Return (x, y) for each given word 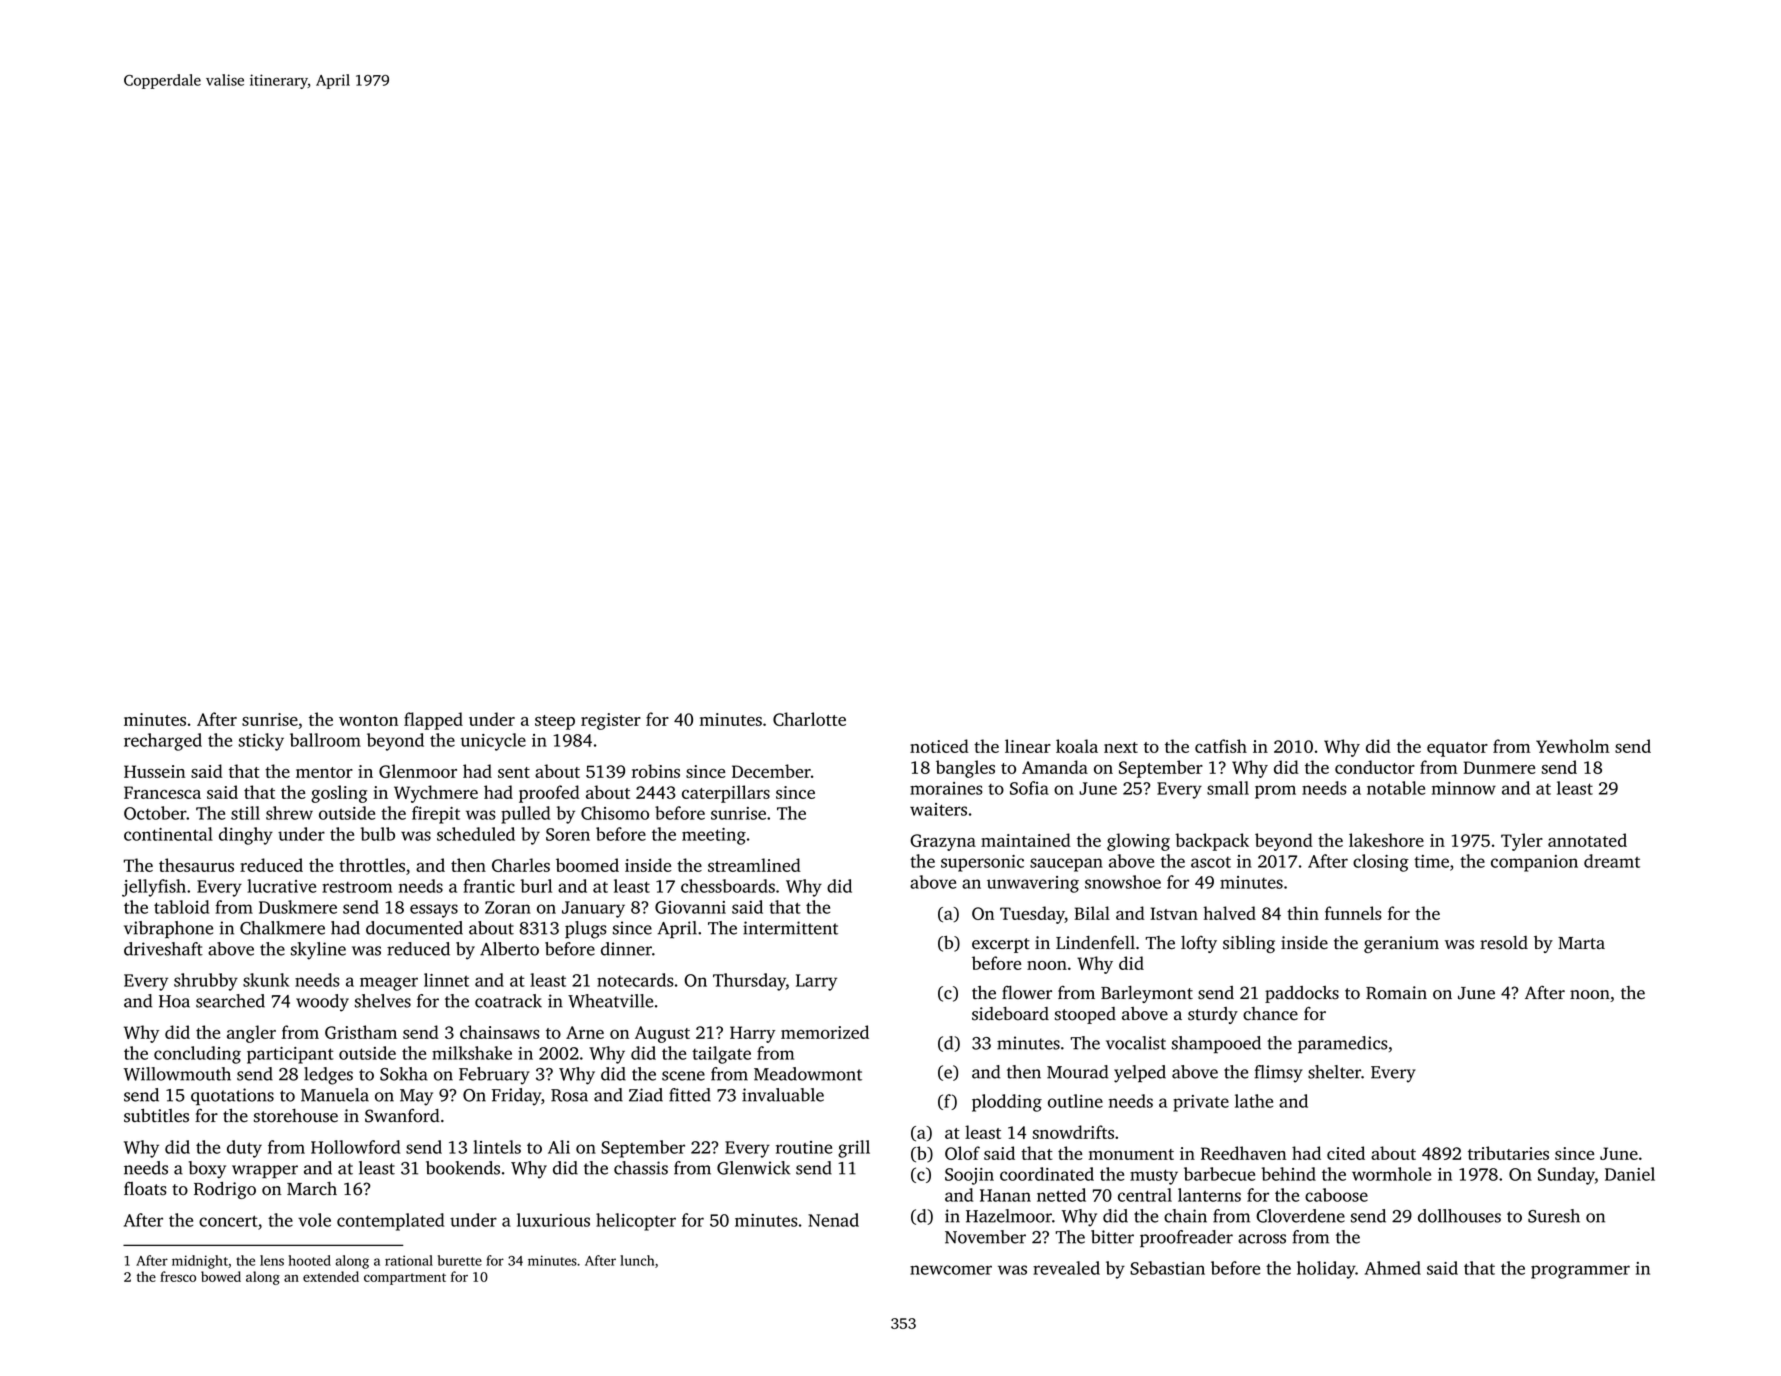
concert (228, 1221)
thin (1303, 913)
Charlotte (809, 719)
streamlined (754, 865)
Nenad (833, 1220)
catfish (1221, 746)
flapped (433, 721)
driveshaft (163, 949)
